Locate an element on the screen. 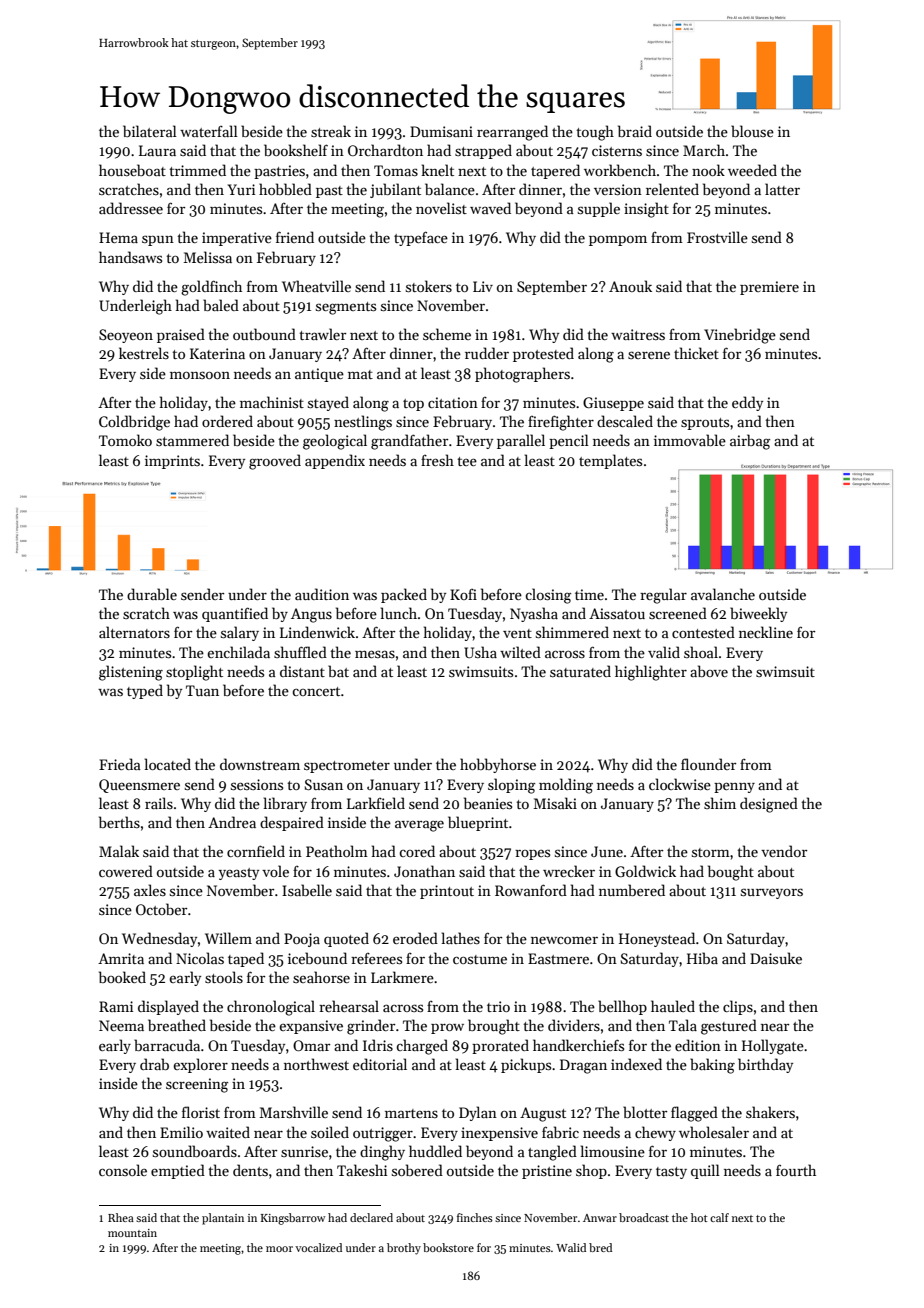 The image size is (924, 1308). clockwise is located at coordinates (680, 784).
